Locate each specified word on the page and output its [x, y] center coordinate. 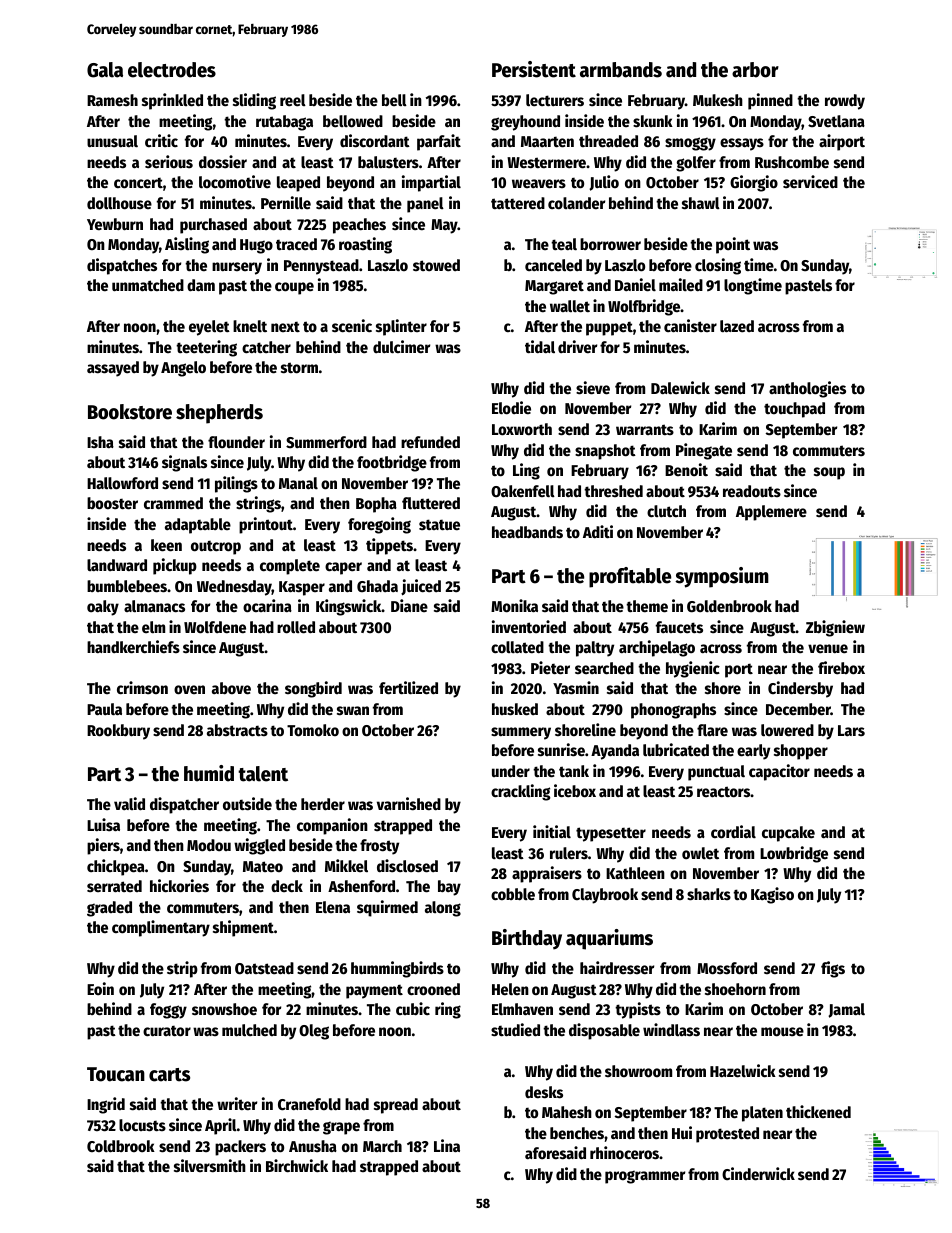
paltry [595, 649]
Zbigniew [835, 628]
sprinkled [172, 101]
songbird [313, 689]
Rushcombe [792, 162]
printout [266, 525]
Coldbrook [121, 1146]
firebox [841, 668]
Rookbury [118, 732]
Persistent [534, 69]
